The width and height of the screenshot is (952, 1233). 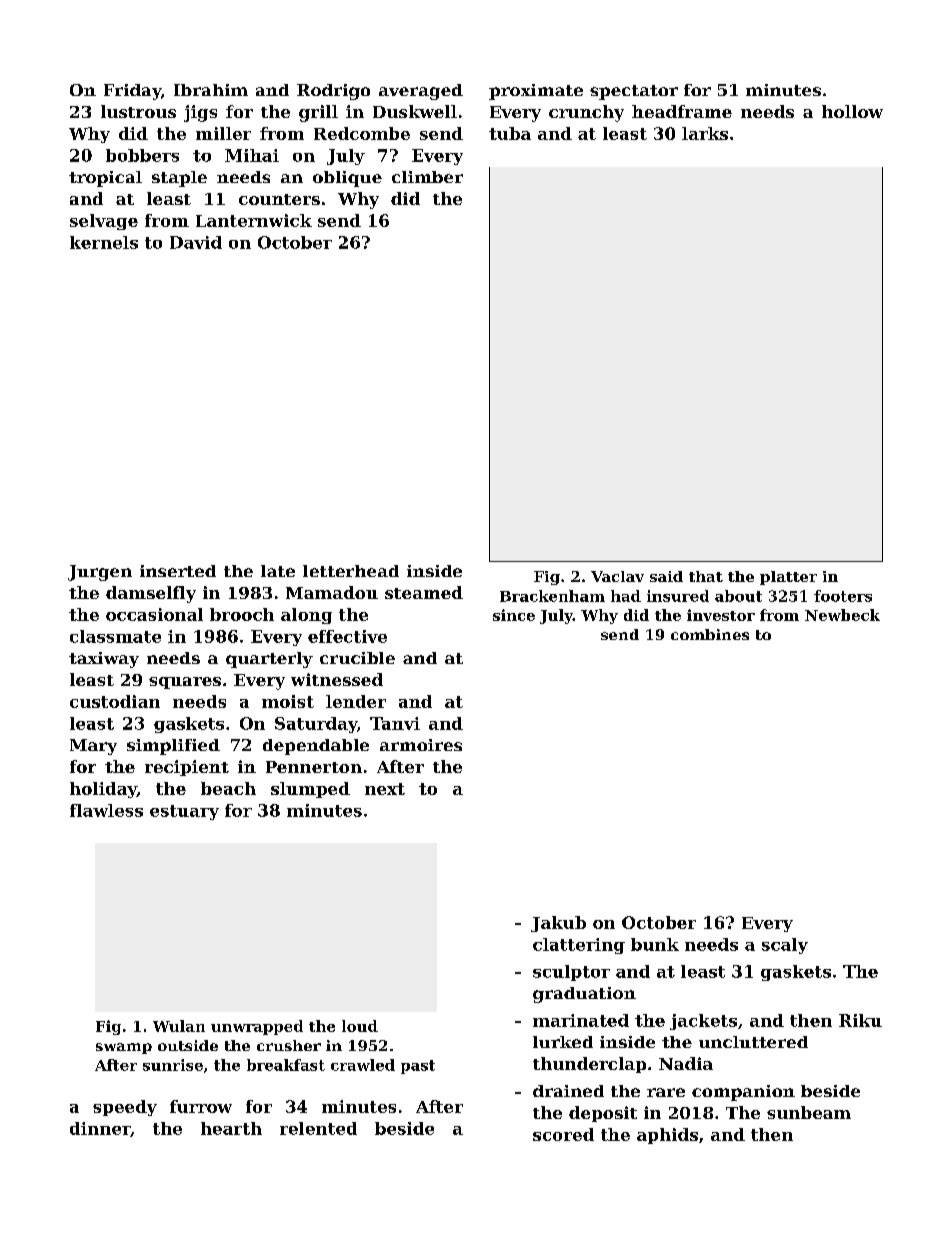 I want to click on Ibrahim, so click(x=211, y=90).
